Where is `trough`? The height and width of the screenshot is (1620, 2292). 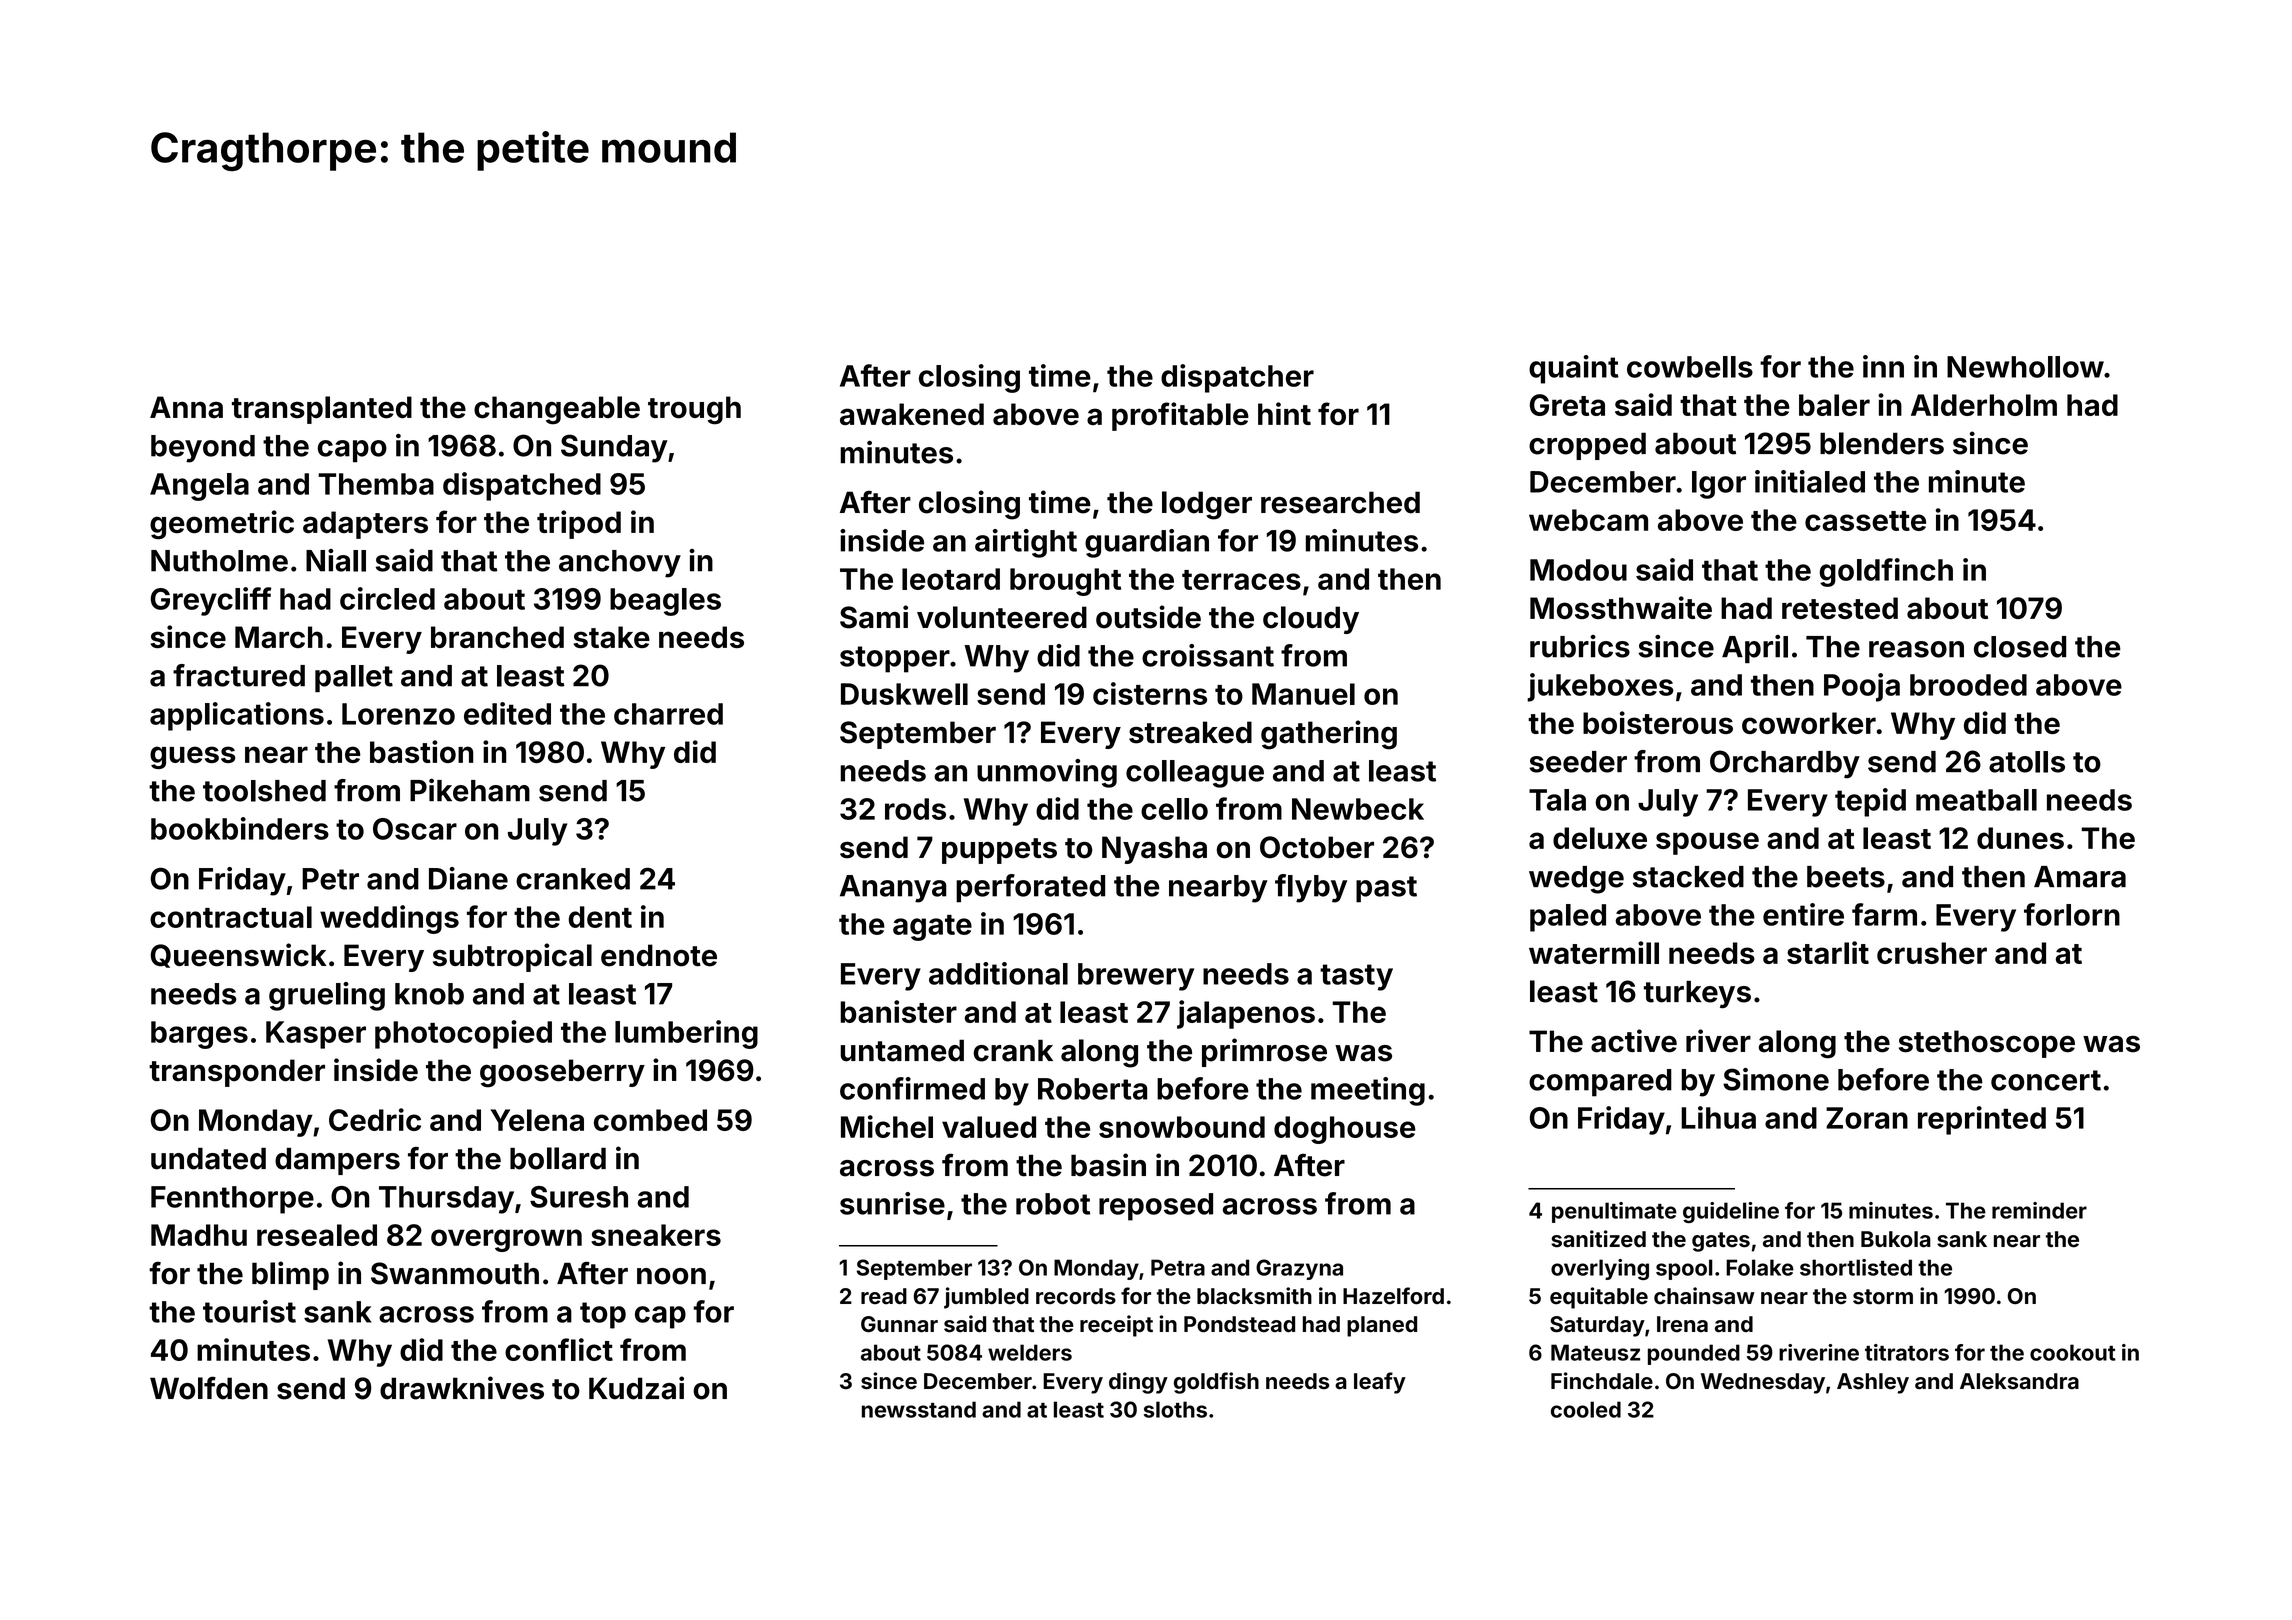
trough is located at coordinates (694, 410).
